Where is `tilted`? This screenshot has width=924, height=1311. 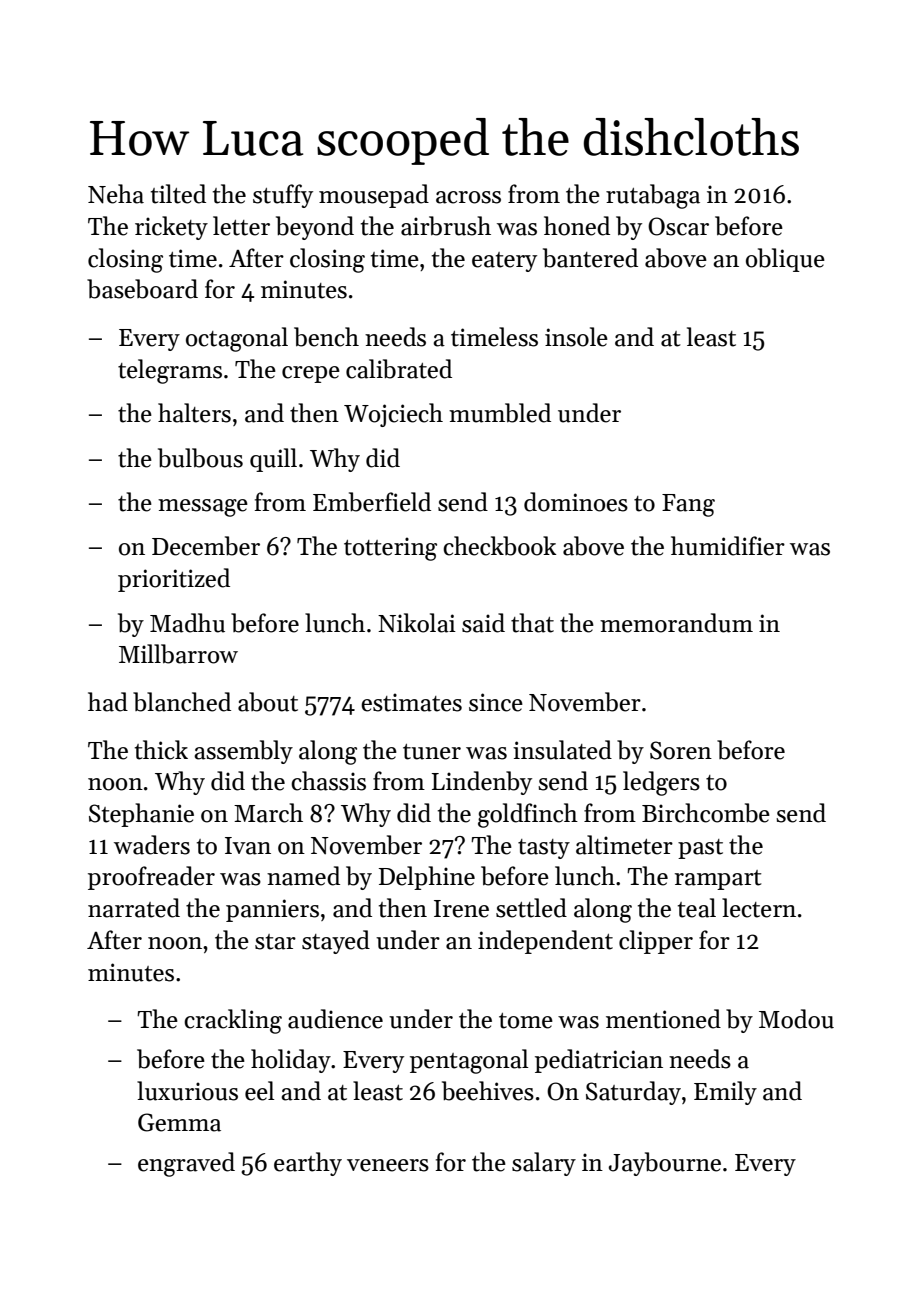
tilted is located at coordinates (178, 194).
